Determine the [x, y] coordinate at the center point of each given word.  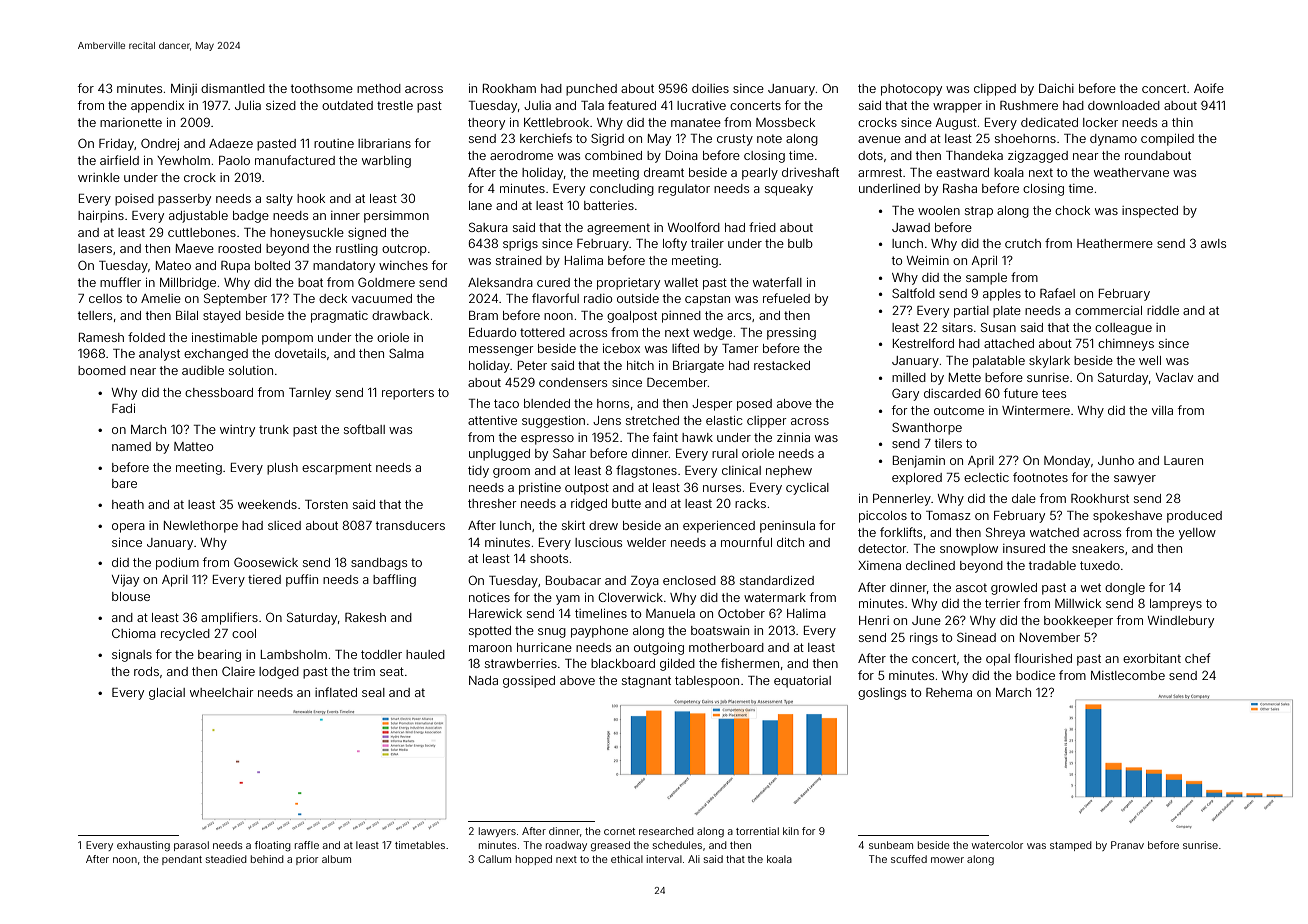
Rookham [509, 88]
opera [128, 528]
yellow [1197, 534]
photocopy [911, 90]
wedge [712, 334]
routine [334, 143]
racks [750, 503]
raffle [307, 845]
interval [664, 859]
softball [364, 429]
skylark [1049, 362]
